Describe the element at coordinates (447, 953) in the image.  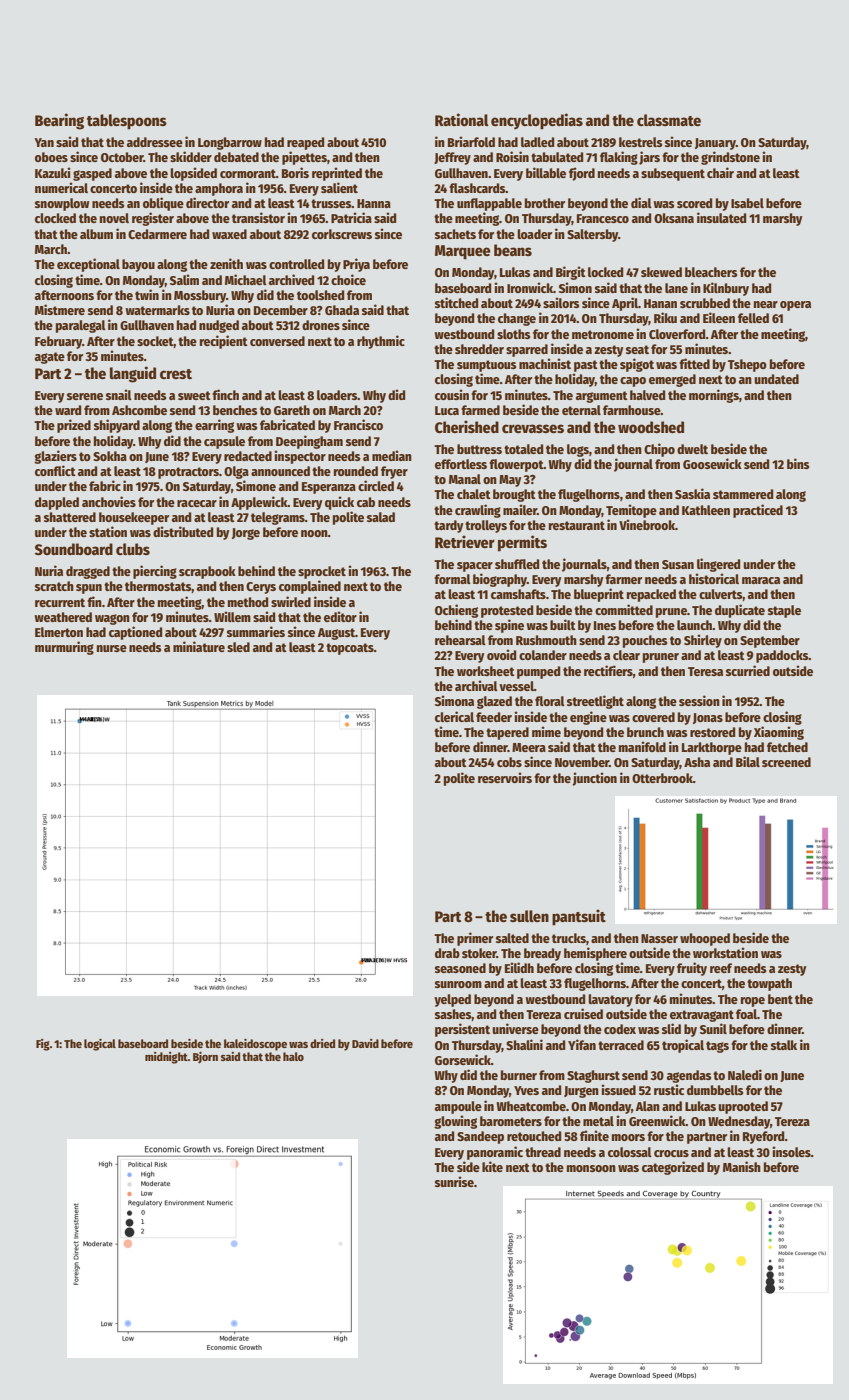
I see `drab` at that location.
